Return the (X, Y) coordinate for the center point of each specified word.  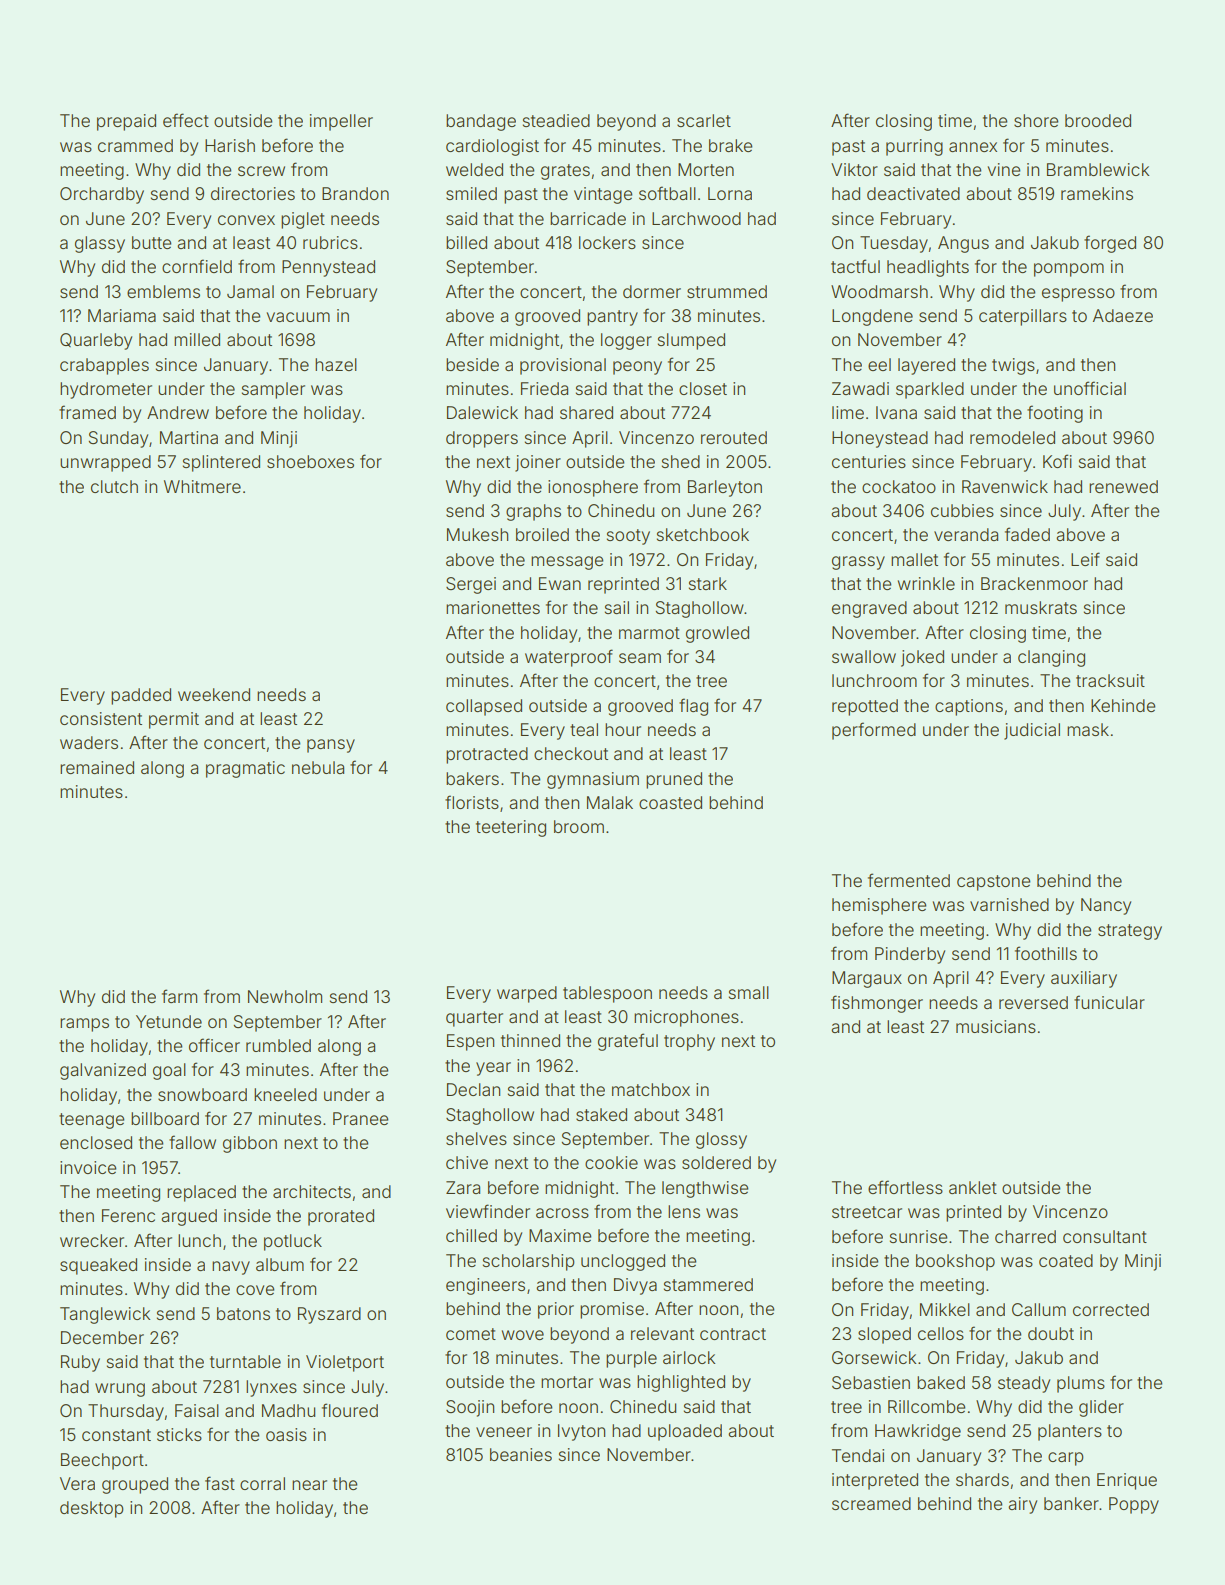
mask (1088, 729)
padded (141, 696)
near (309, 1485)
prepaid (126, 122)
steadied (556, 120)
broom (579, 826)
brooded (1098, 120)
